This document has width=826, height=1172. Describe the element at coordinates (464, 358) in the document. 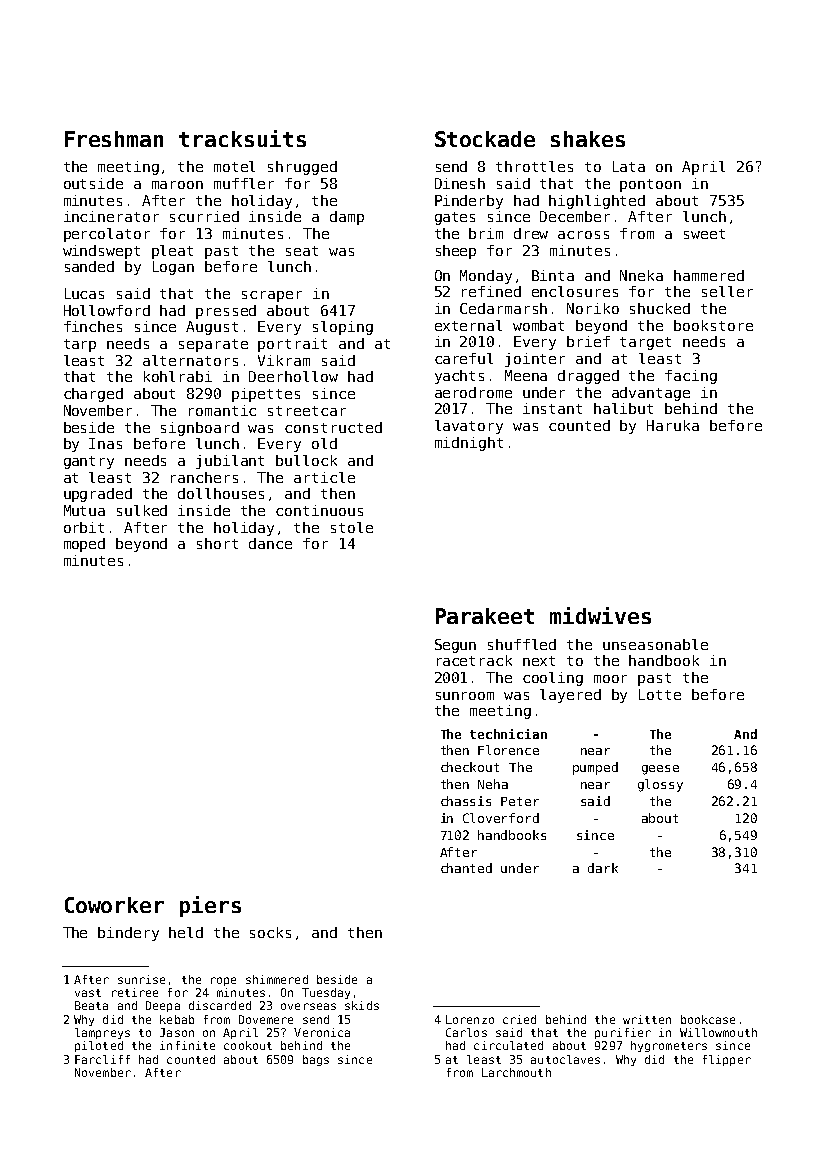

I see `careful` at that location.
